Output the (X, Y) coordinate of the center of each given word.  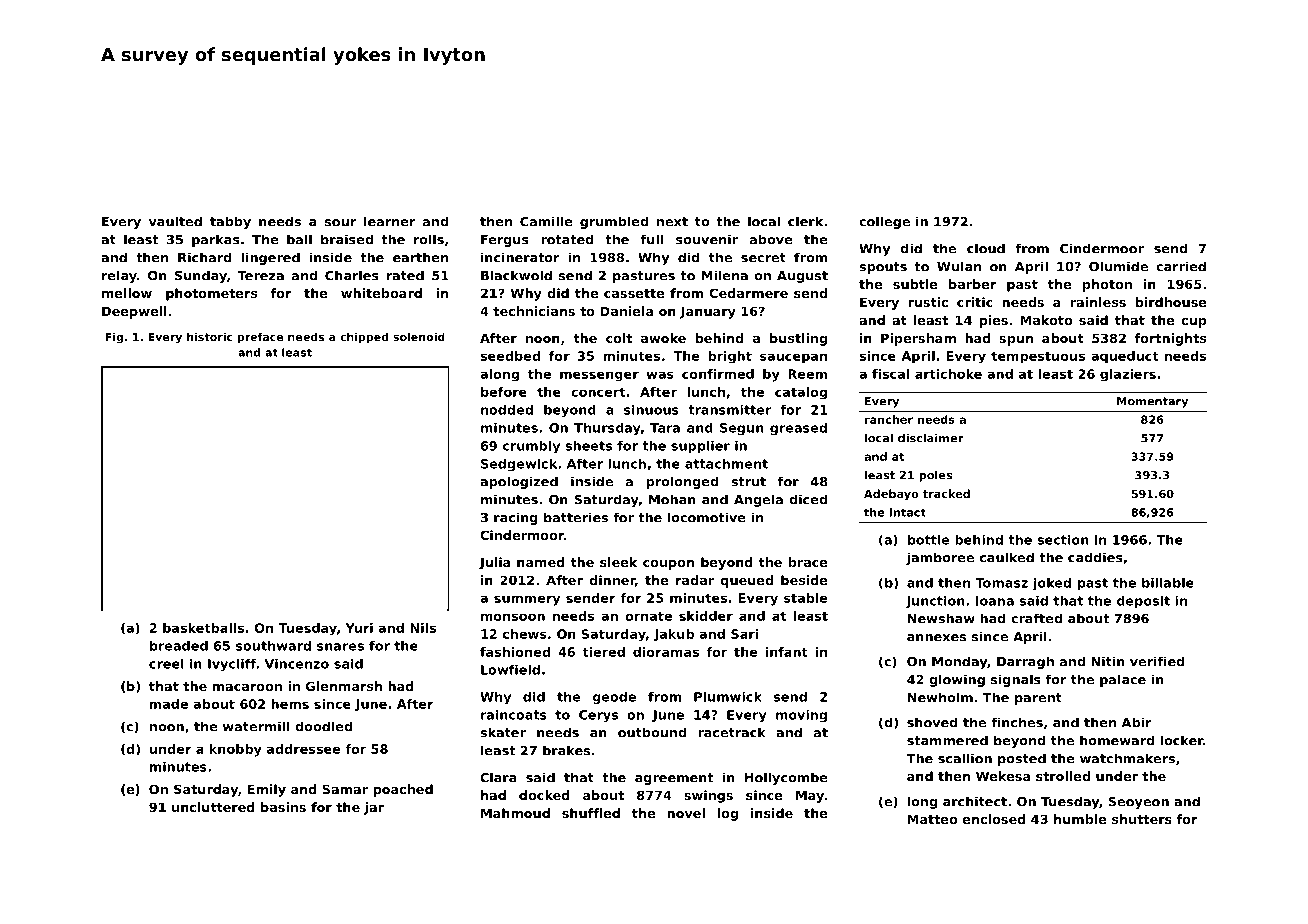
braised (347, 239)
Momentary (1152, 402)
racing (516, 518)
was (660, 375)
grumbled (614, 222)
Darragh (1025, 662)
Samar (345, 789)
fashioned (515, 652)
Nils (423, 628)
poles (935, 476)
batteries (576, 517)
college (884, 222)
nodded (507, 410)
